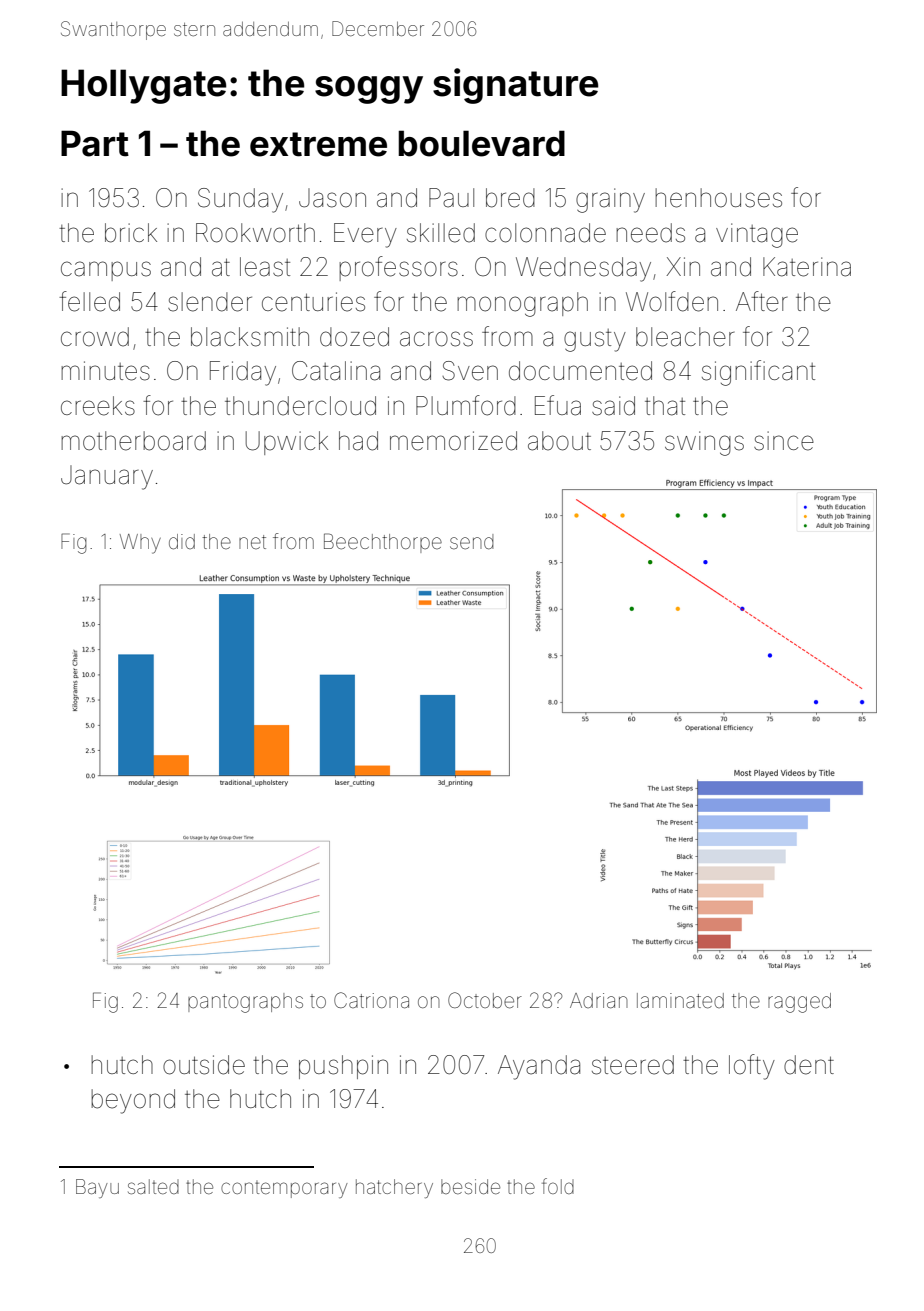  Describe the element at coordinates (383, 543) in the image. I see `Beechthorpe` at that location.
